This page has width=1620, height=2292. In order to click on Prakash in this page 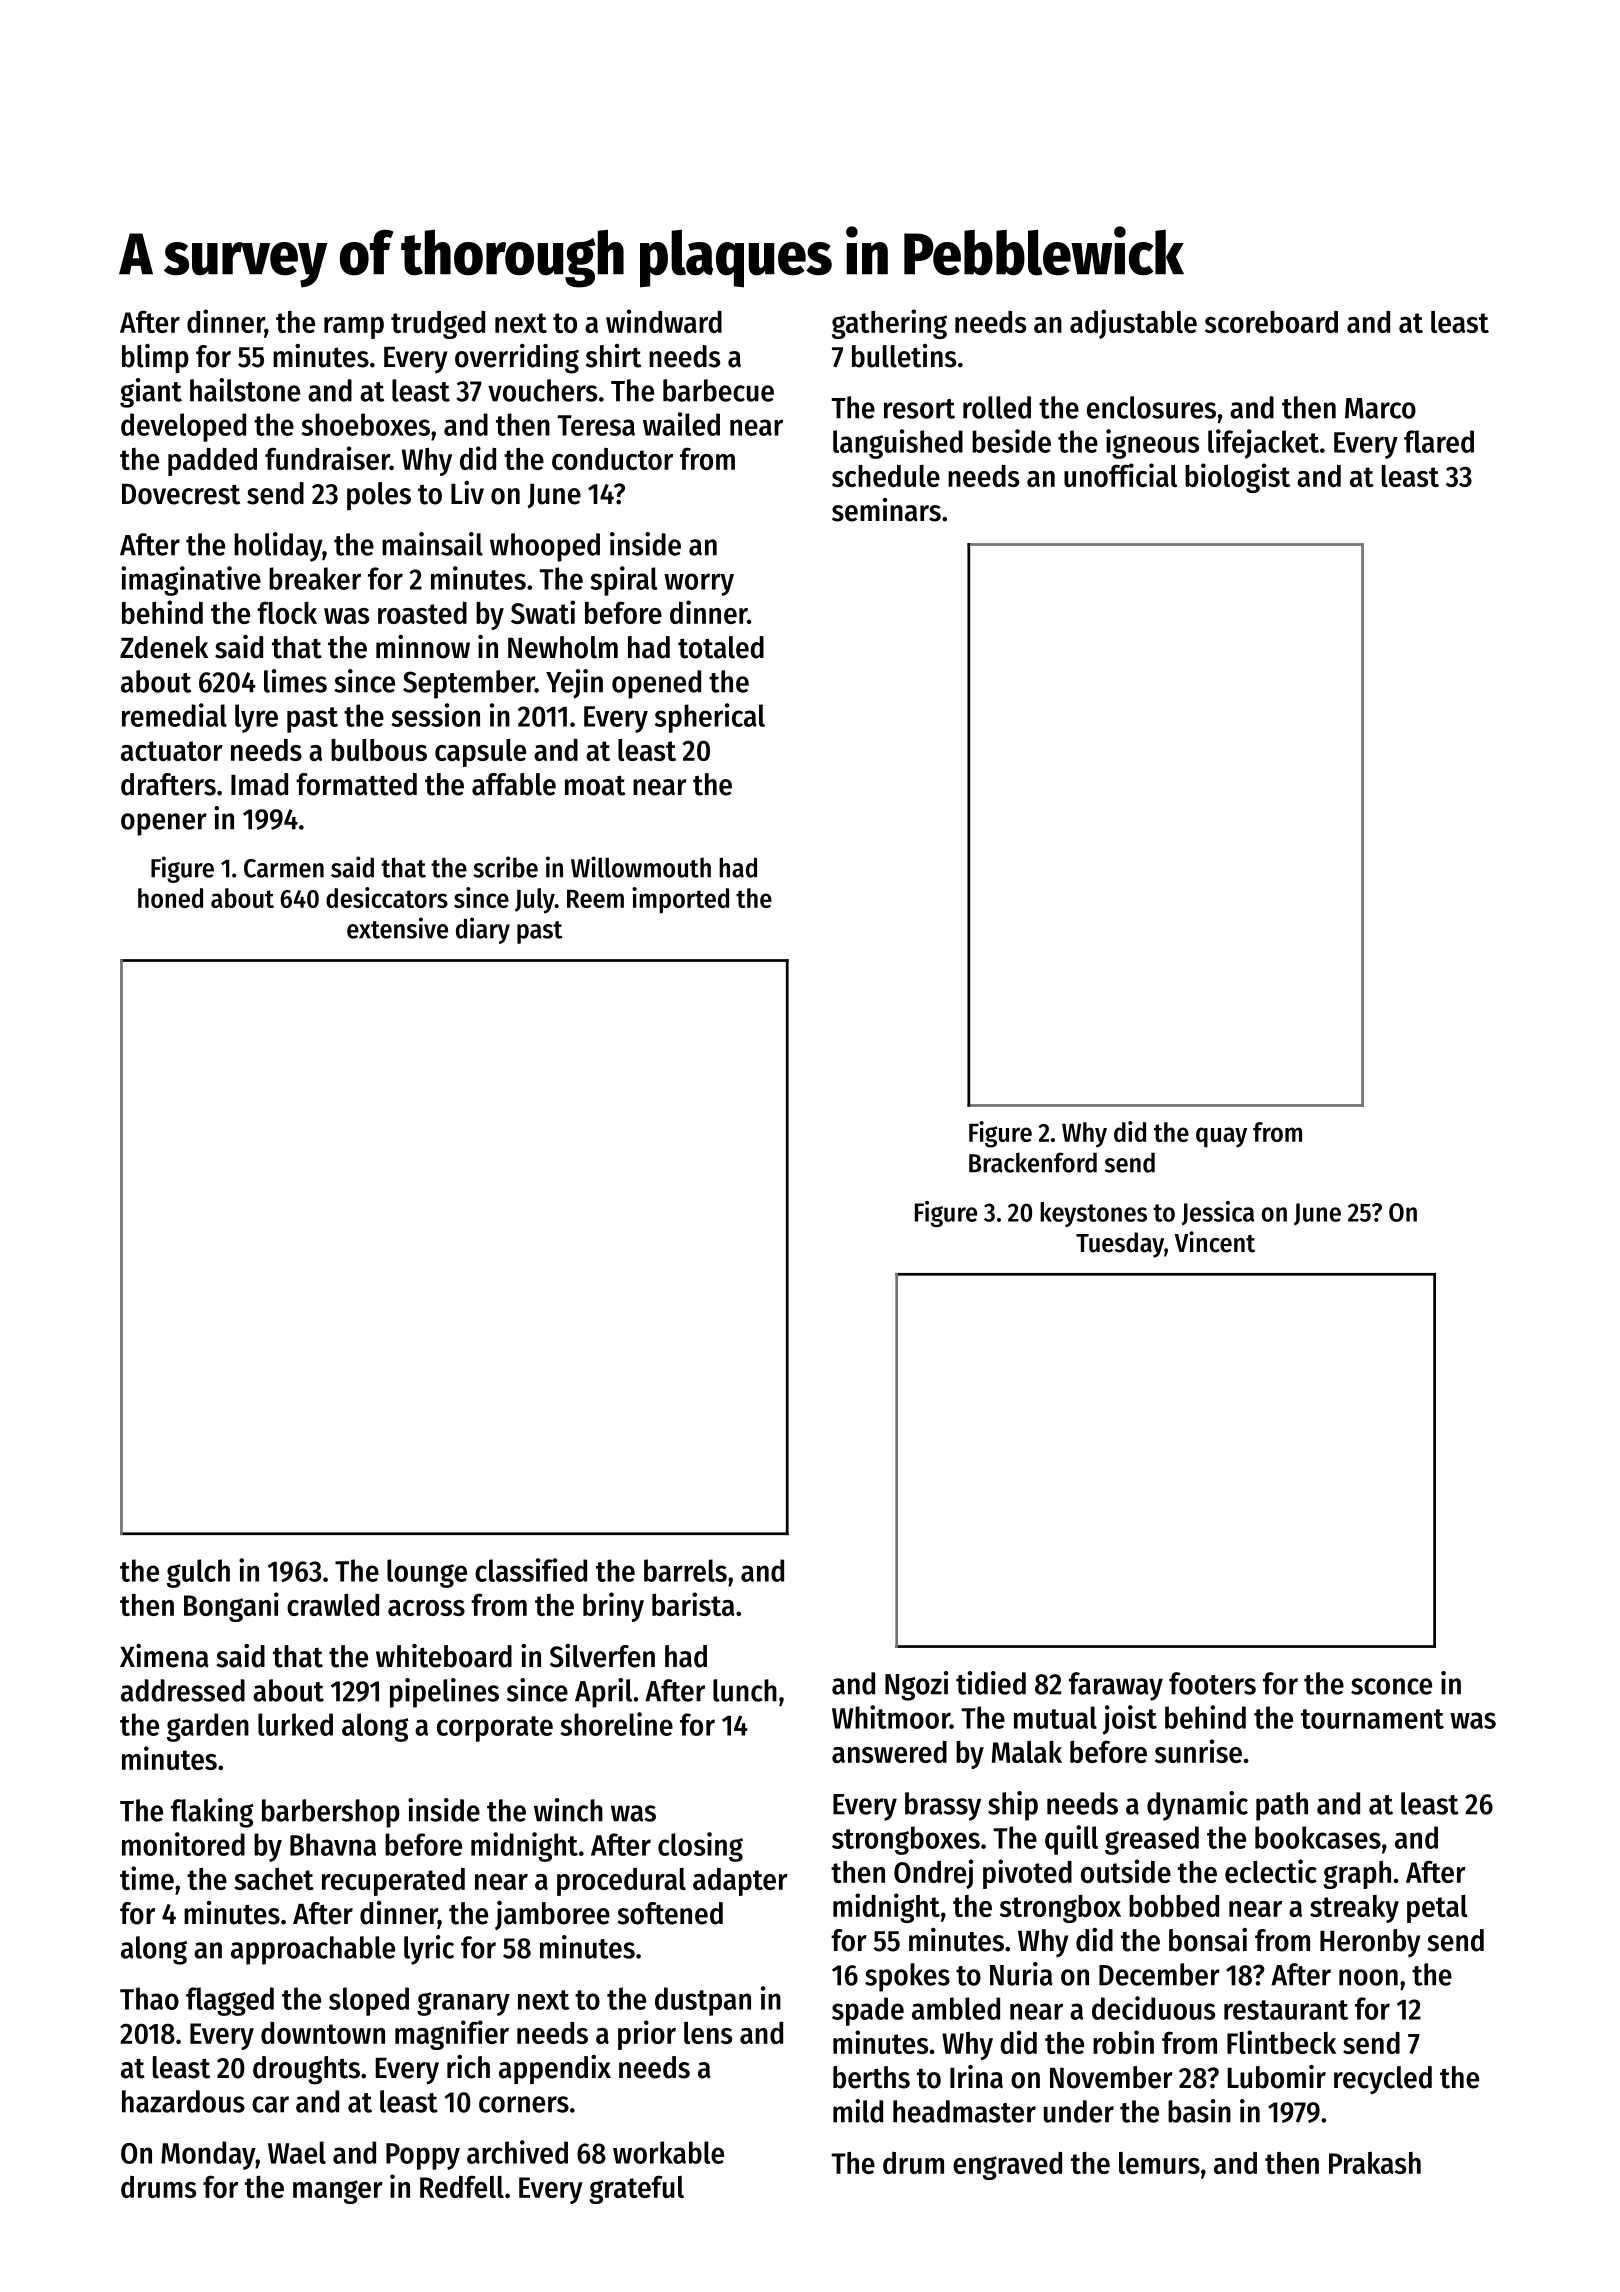, I will do `click(1375, 2163)`.
